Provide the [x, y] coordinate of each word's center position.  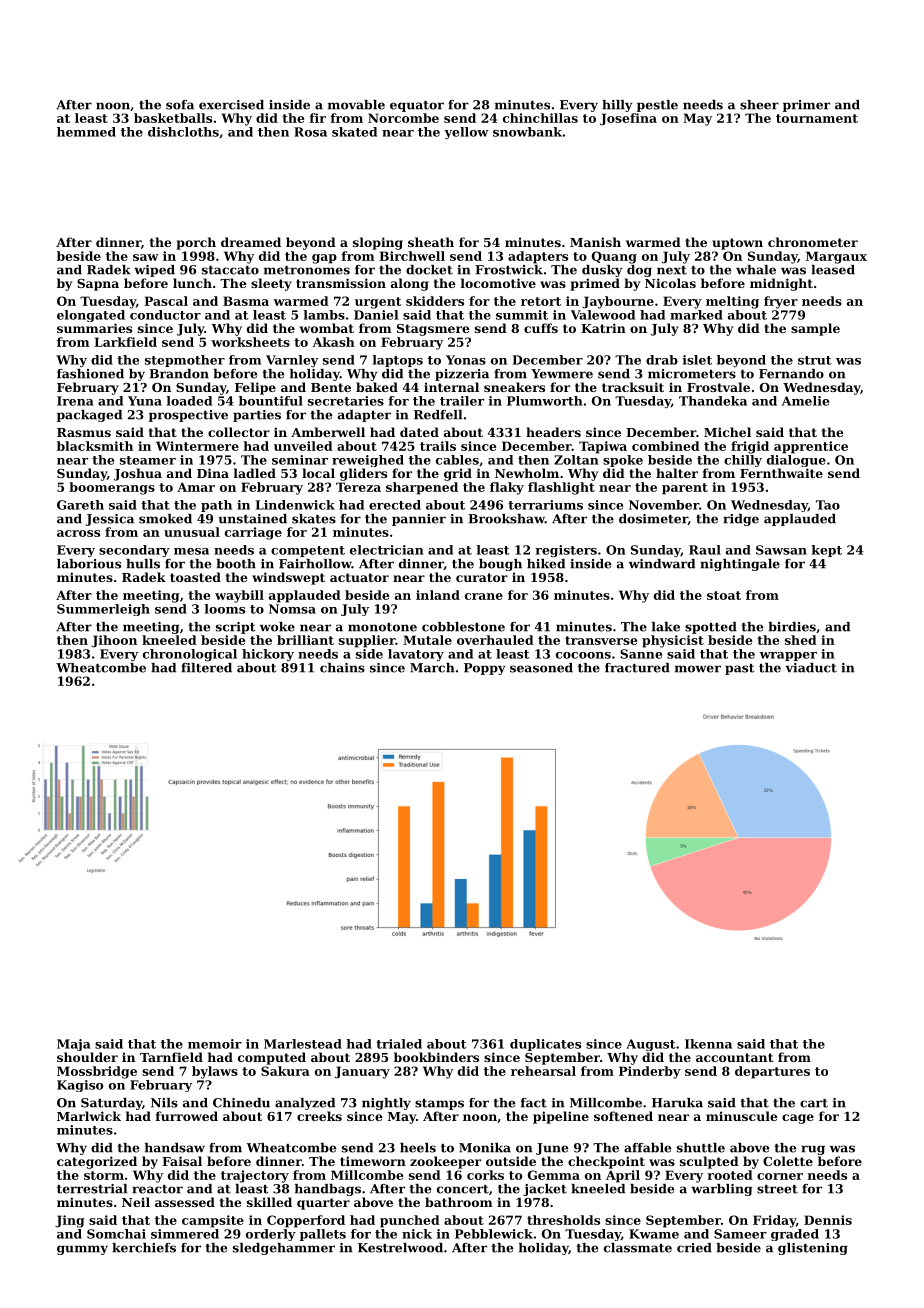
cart [814, 1103]
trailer [462, 401]
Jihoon [114, 641]
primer [806, 106]
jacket [545, 1190]
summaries [94, 328]
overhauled [495, 640]
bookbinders [436, 1057]
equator [417, 106]
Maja [74, 1045]
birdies [792, 627]
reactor [157, 1189]
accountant [734, 1057]
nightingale [740, 565]
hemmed [86, 132]
